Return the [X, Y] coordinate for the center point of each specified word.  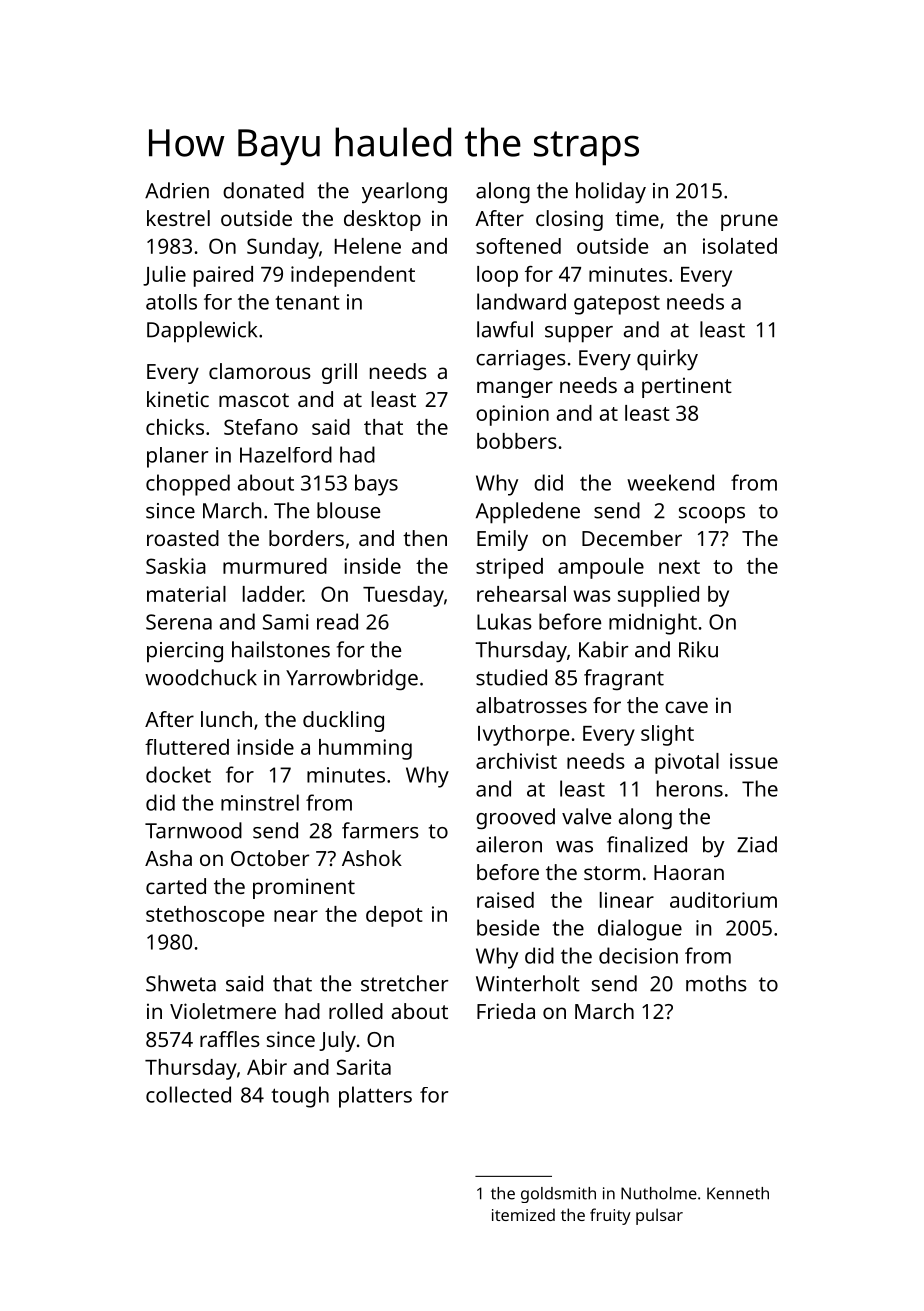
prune [749, 222]
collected [188, 1094]
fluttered [187, 747]
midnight [653, 624]
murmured [275, 566]
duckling [343, 721]
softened [518, 246]
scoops [712, 515]
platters [375, 1097]
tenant [307, 302]
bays [376, 485]
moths [716, 983]
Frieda [506, 1011]
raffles [230, 1039]
